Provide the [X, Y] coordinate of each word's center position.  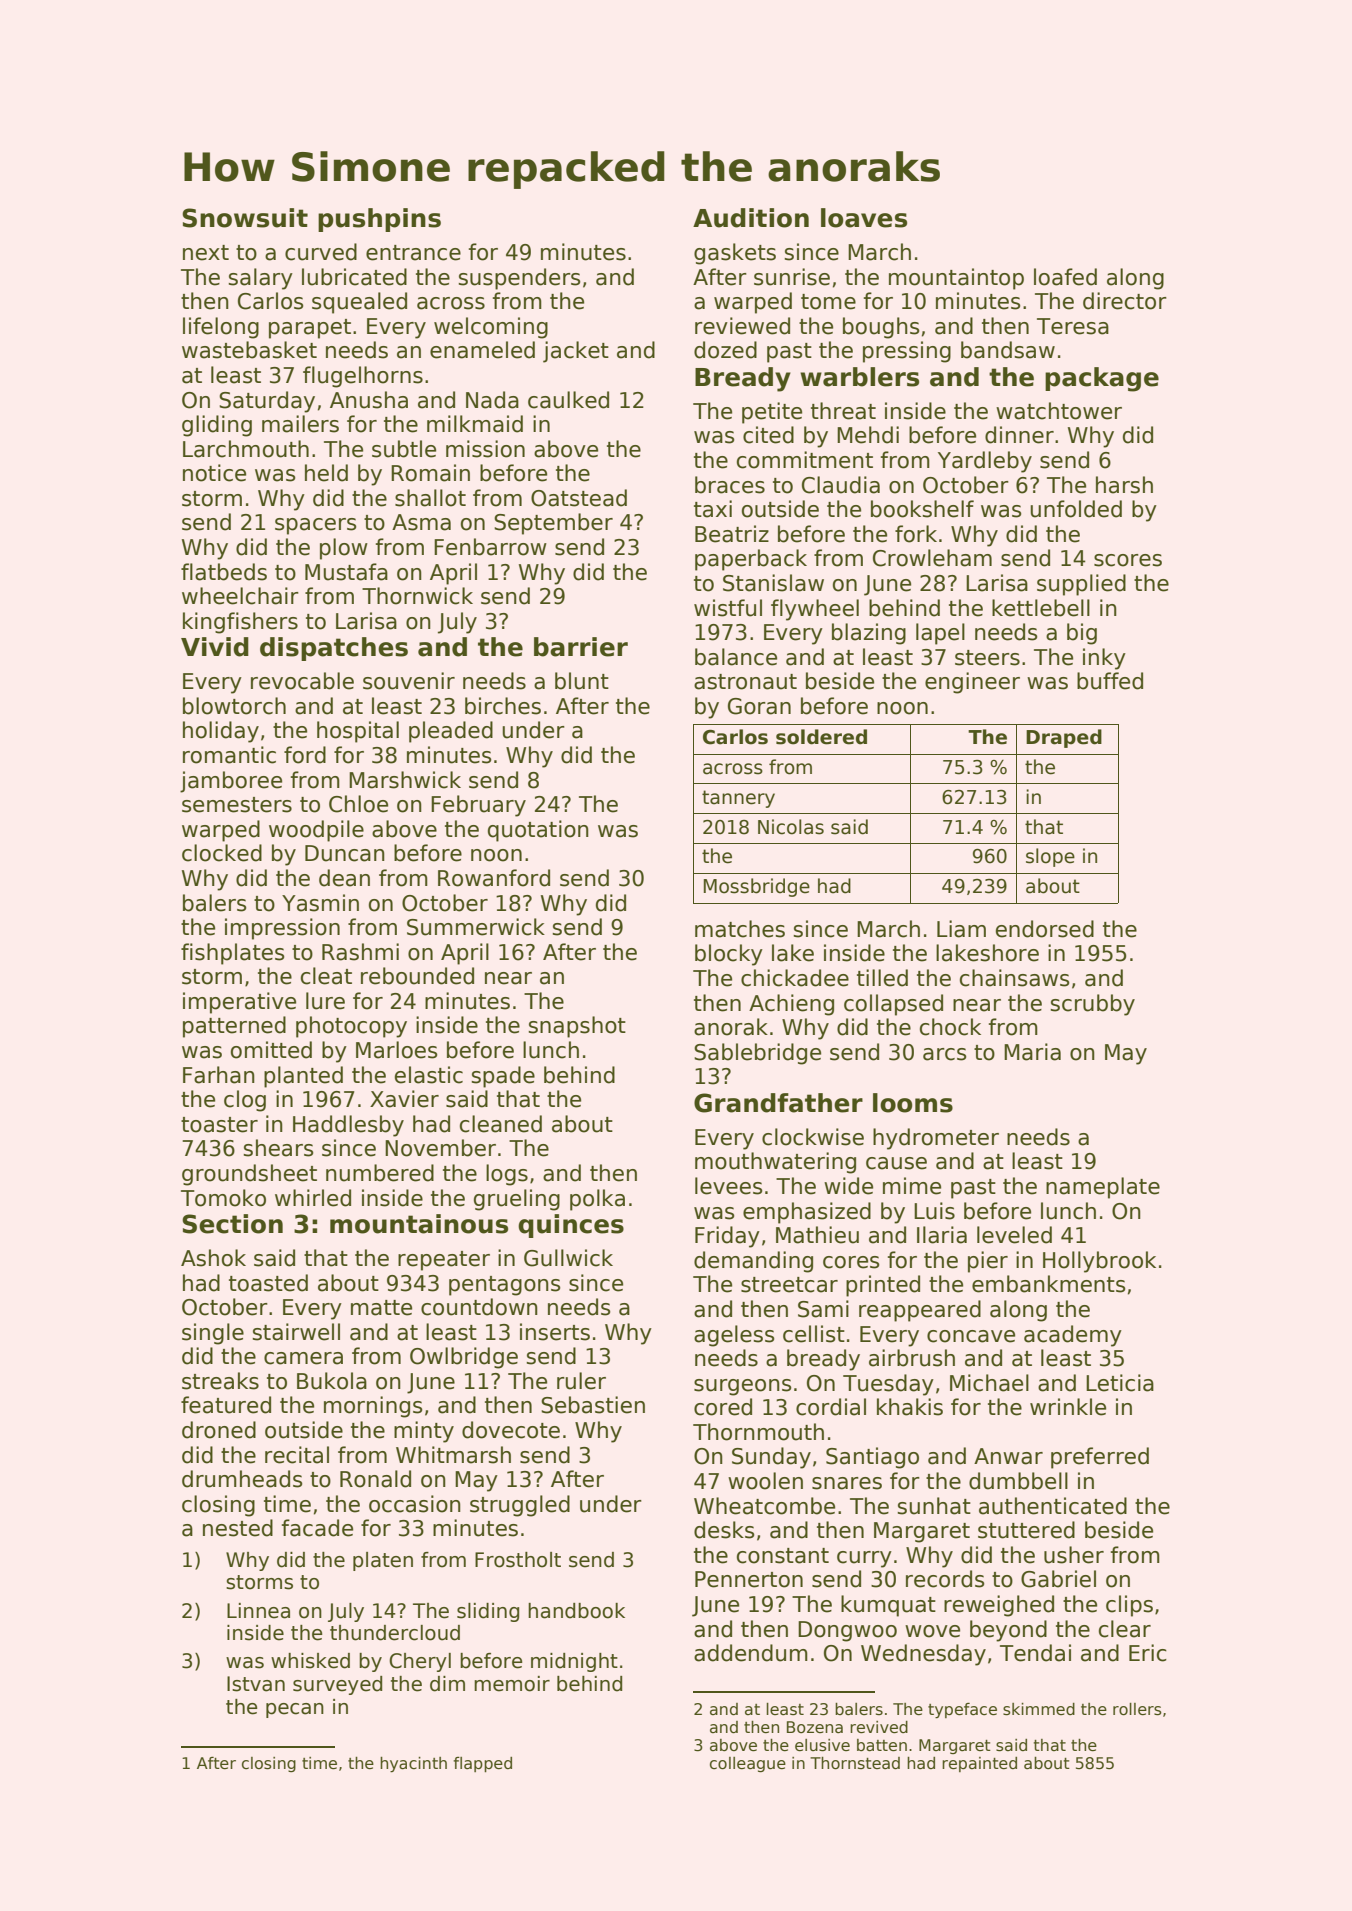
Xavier [404, 1099]
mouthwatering [775, 1163]
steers [987, 658]
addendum [751, 1653]
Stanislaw [773, 583]
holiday [221, 732]
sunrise [792, 277]
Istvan [256, 1684]
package [1102, 379]
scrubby [1092, 1005]
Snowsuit [245, 218]
